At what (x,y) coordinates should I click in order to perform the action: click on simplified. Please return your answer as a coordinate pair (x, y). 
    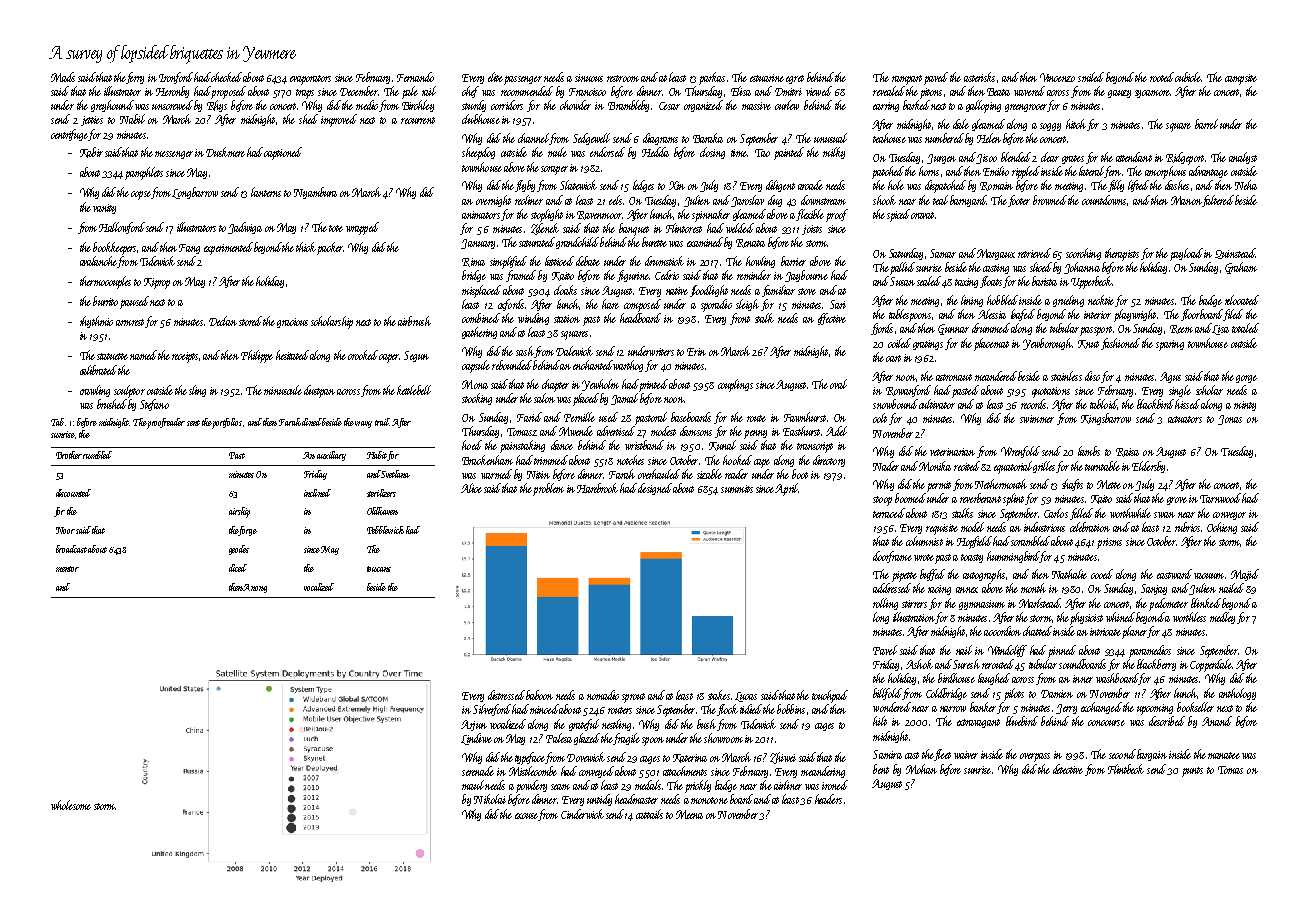
    Looking at the image, I should click on (508, 262).
